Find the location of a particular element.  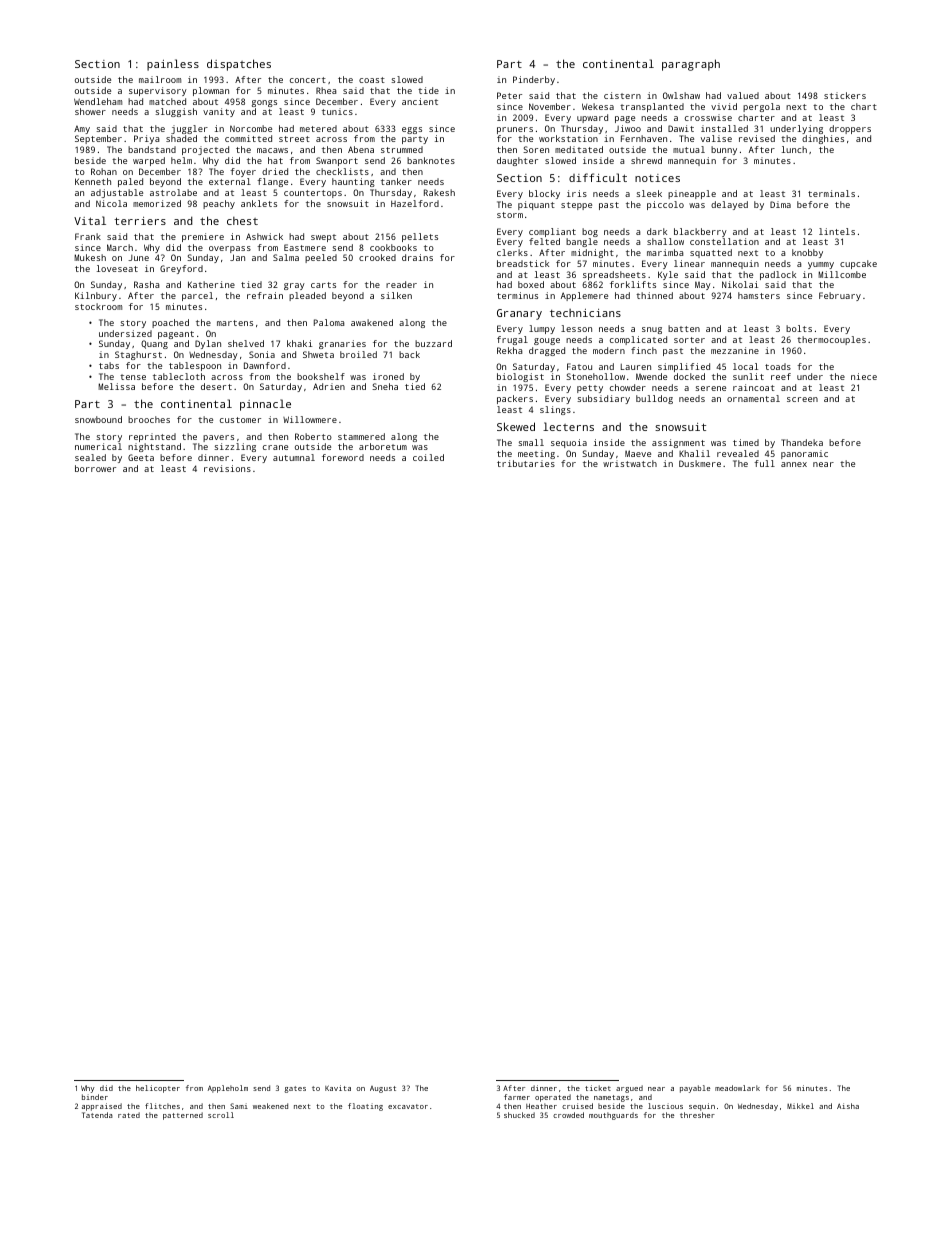

tide is located at coordinates (428, 90).
